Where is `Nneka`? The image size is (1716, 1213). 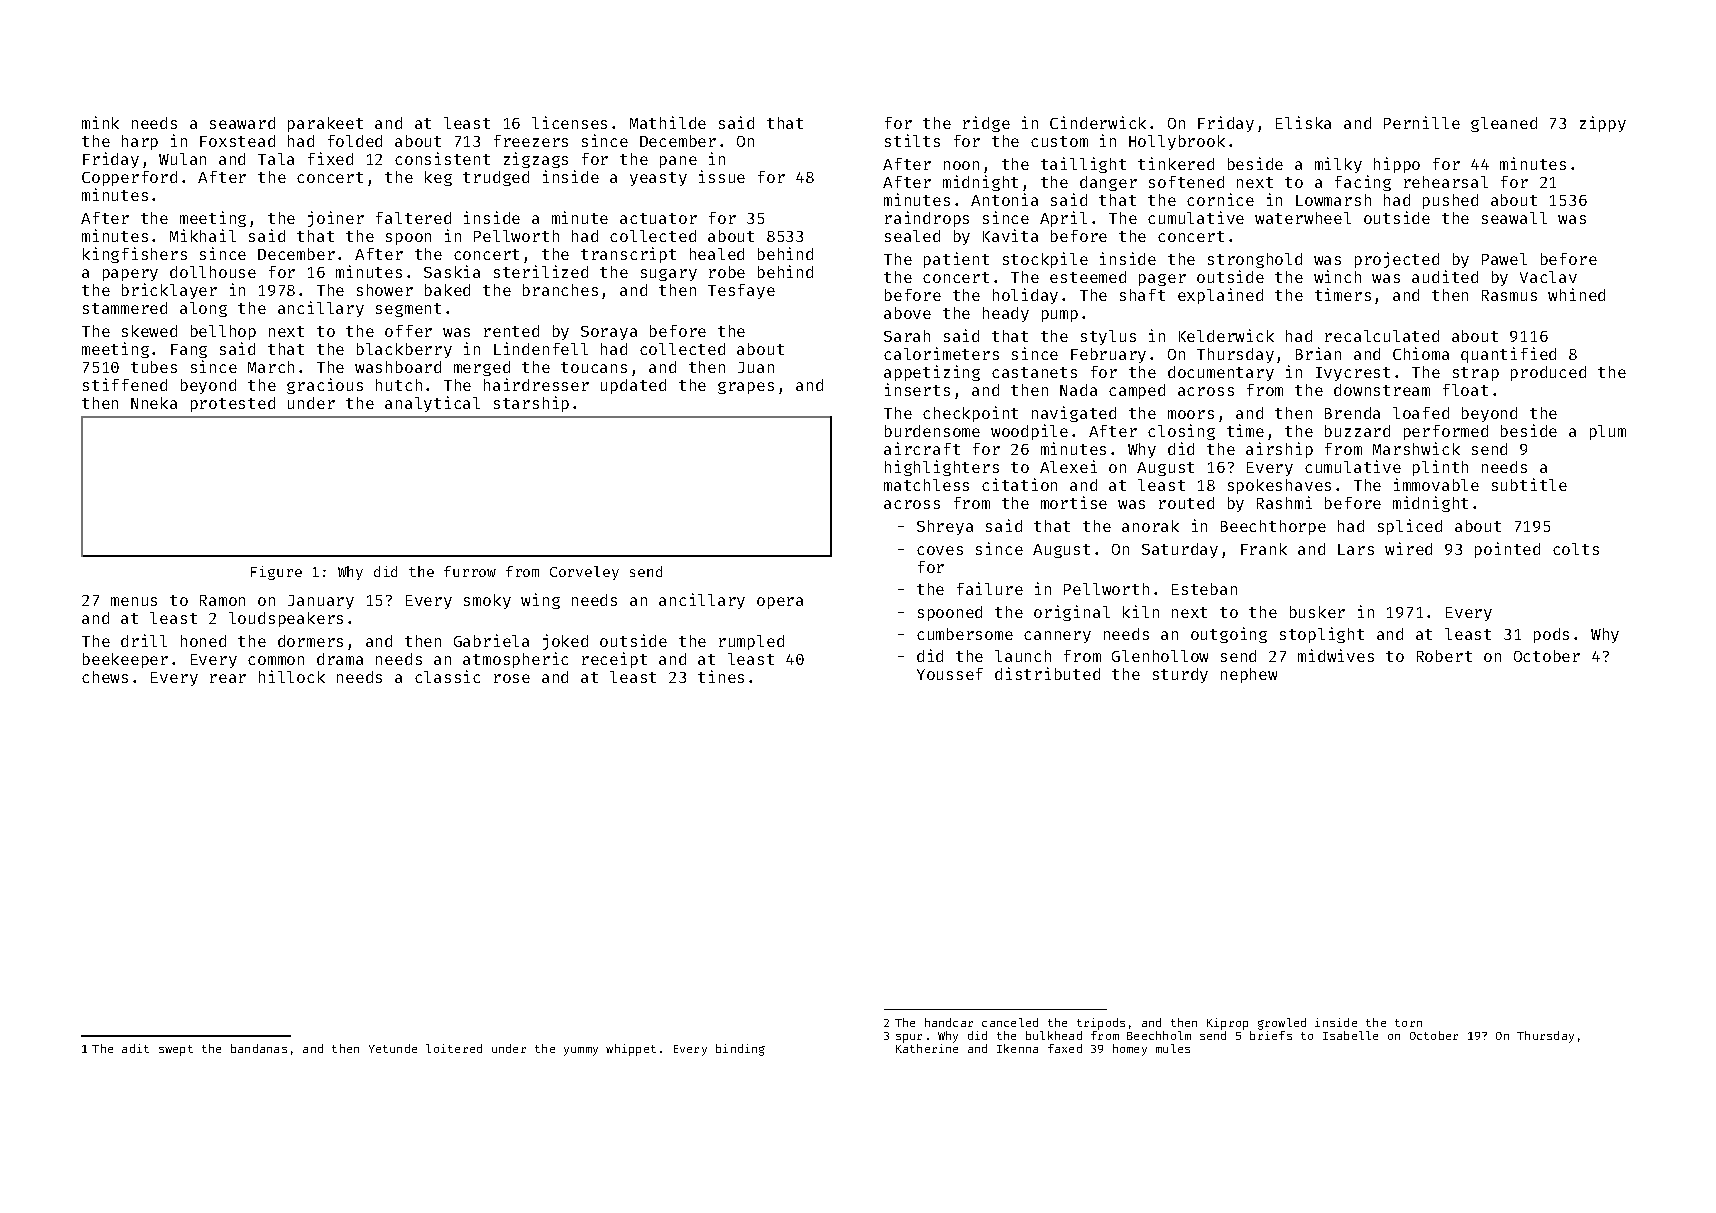
Nneka is located at coordinates (154, 403).
